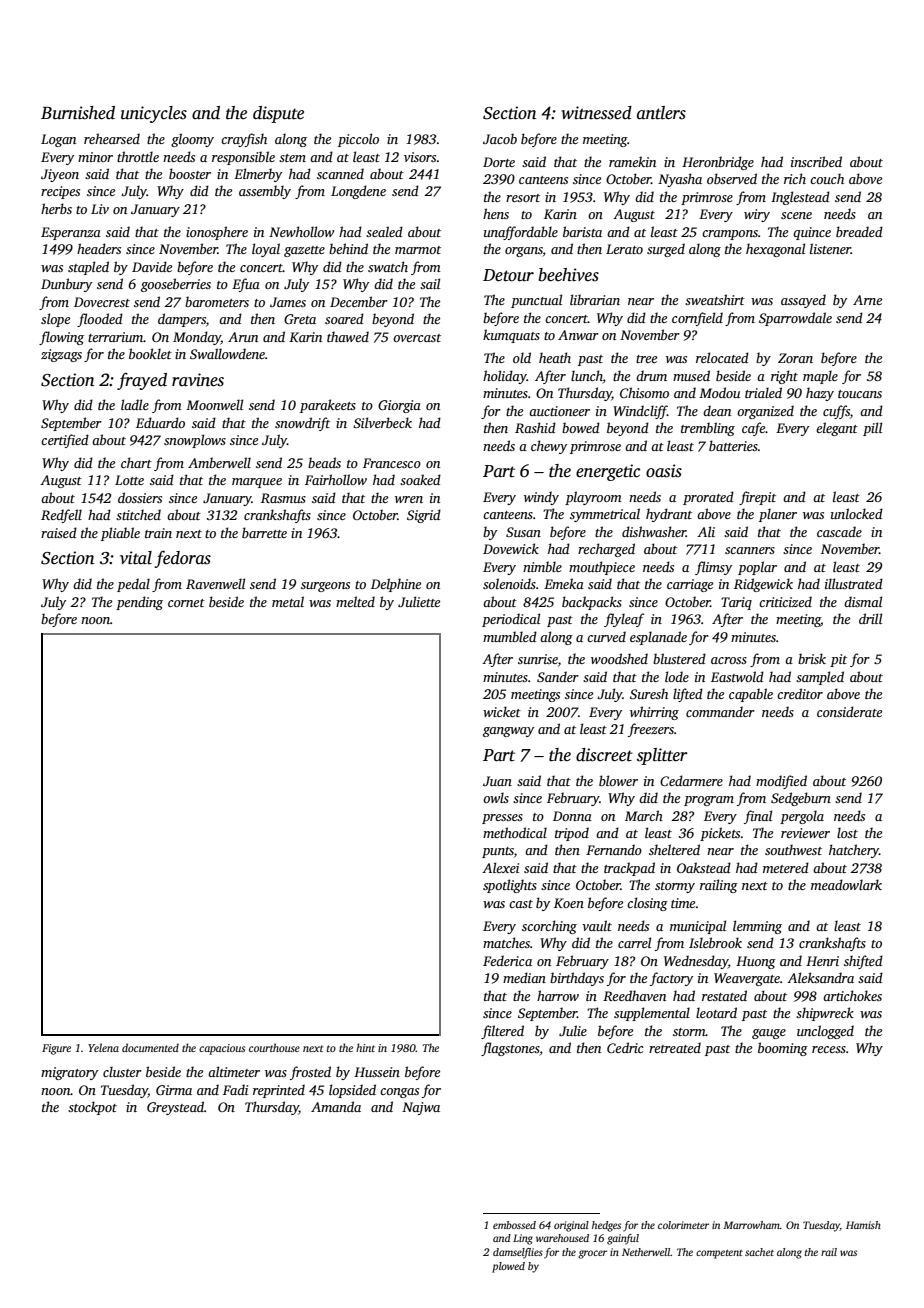 Image resolution: width=924 pixels, height=1308 pixels. Describe the element at coordinates (278, 114) in the page. I see `dispute` at that location.
